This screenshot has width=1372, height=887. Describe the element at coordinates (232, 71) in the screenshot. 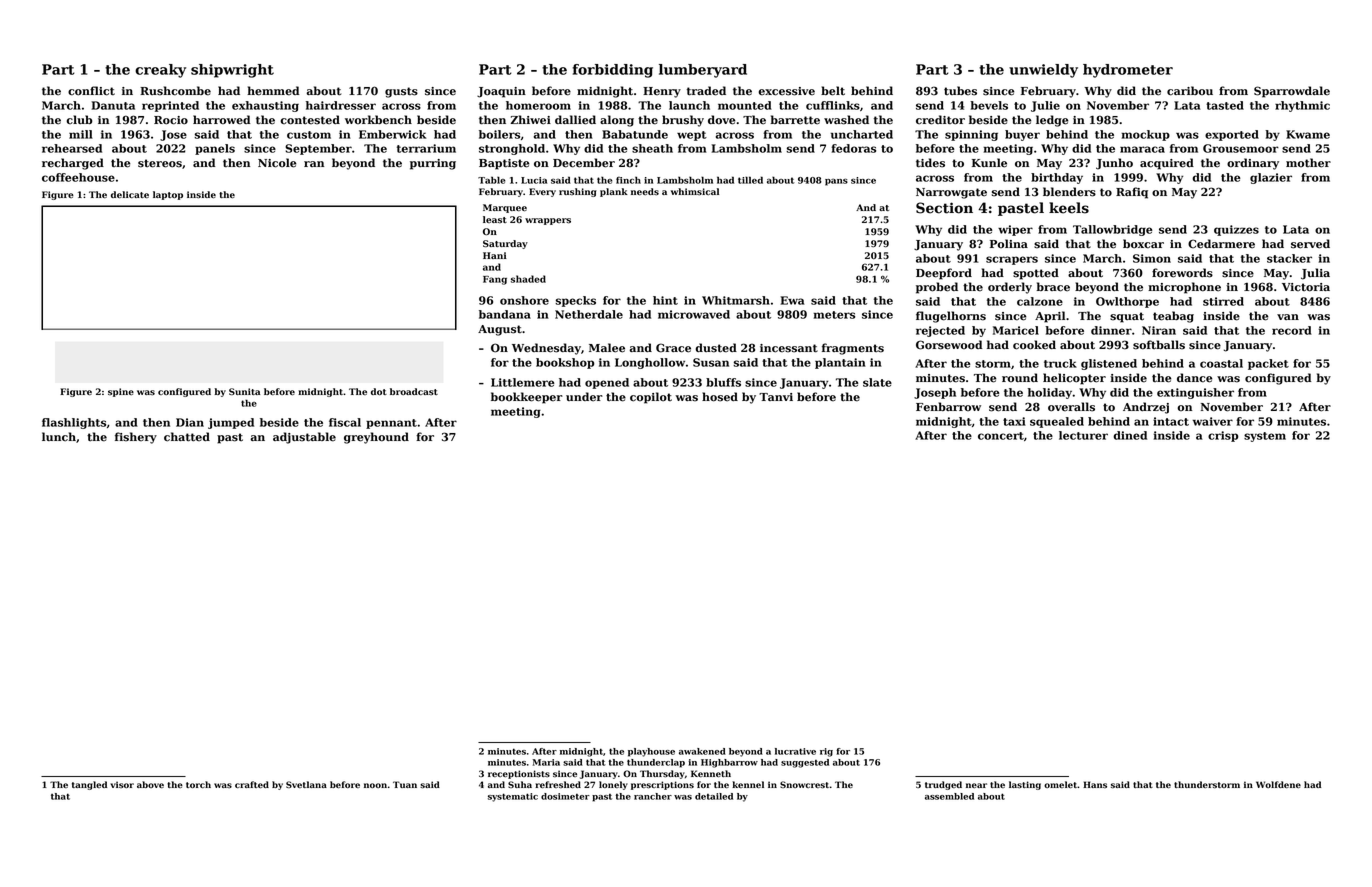

I see `shipwright` at that location.
